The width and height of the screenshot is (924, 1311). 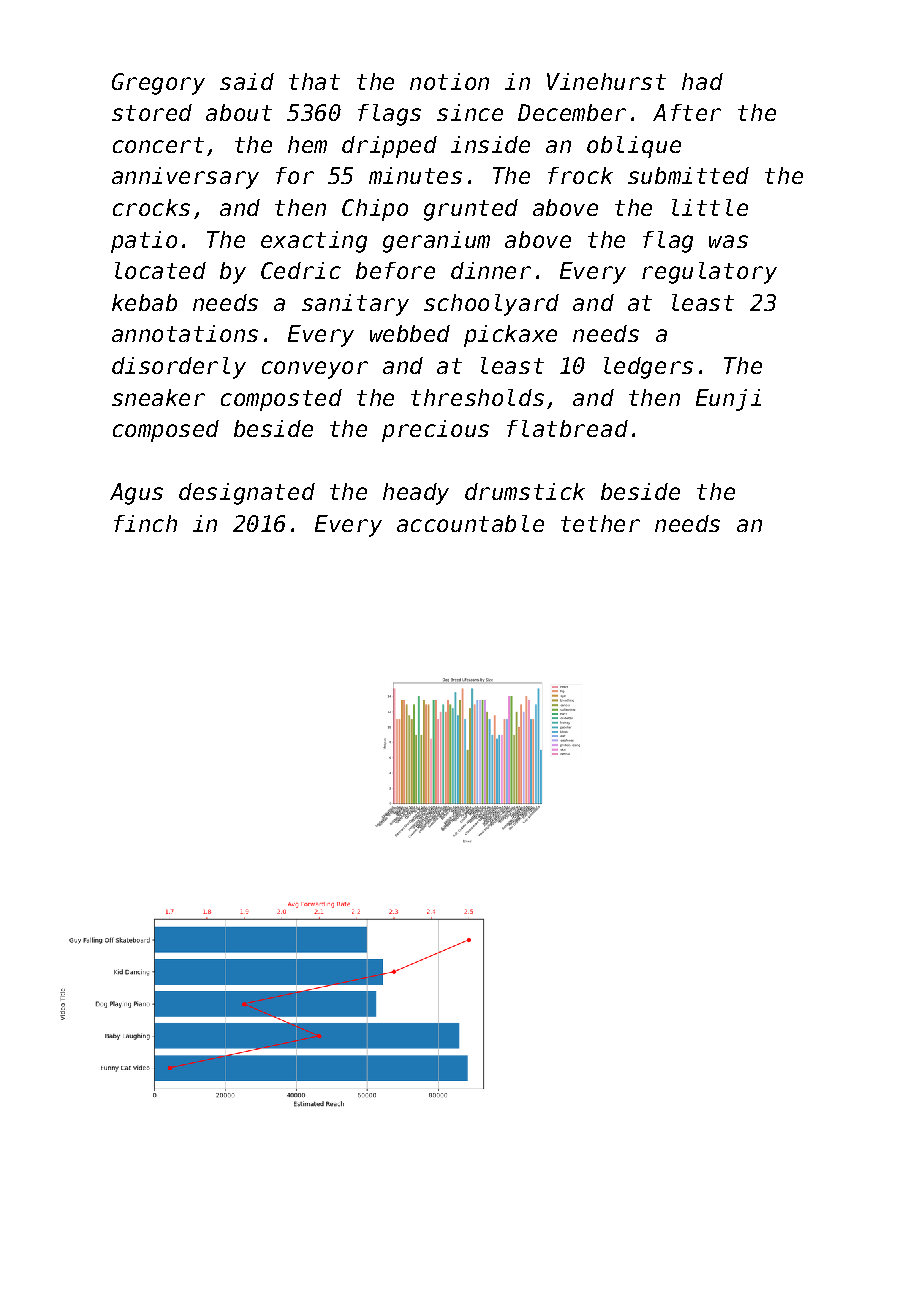 What do you see at coordinates (687, 112) in the screenshot?
I see `After` at bounding box center [687, 112].
